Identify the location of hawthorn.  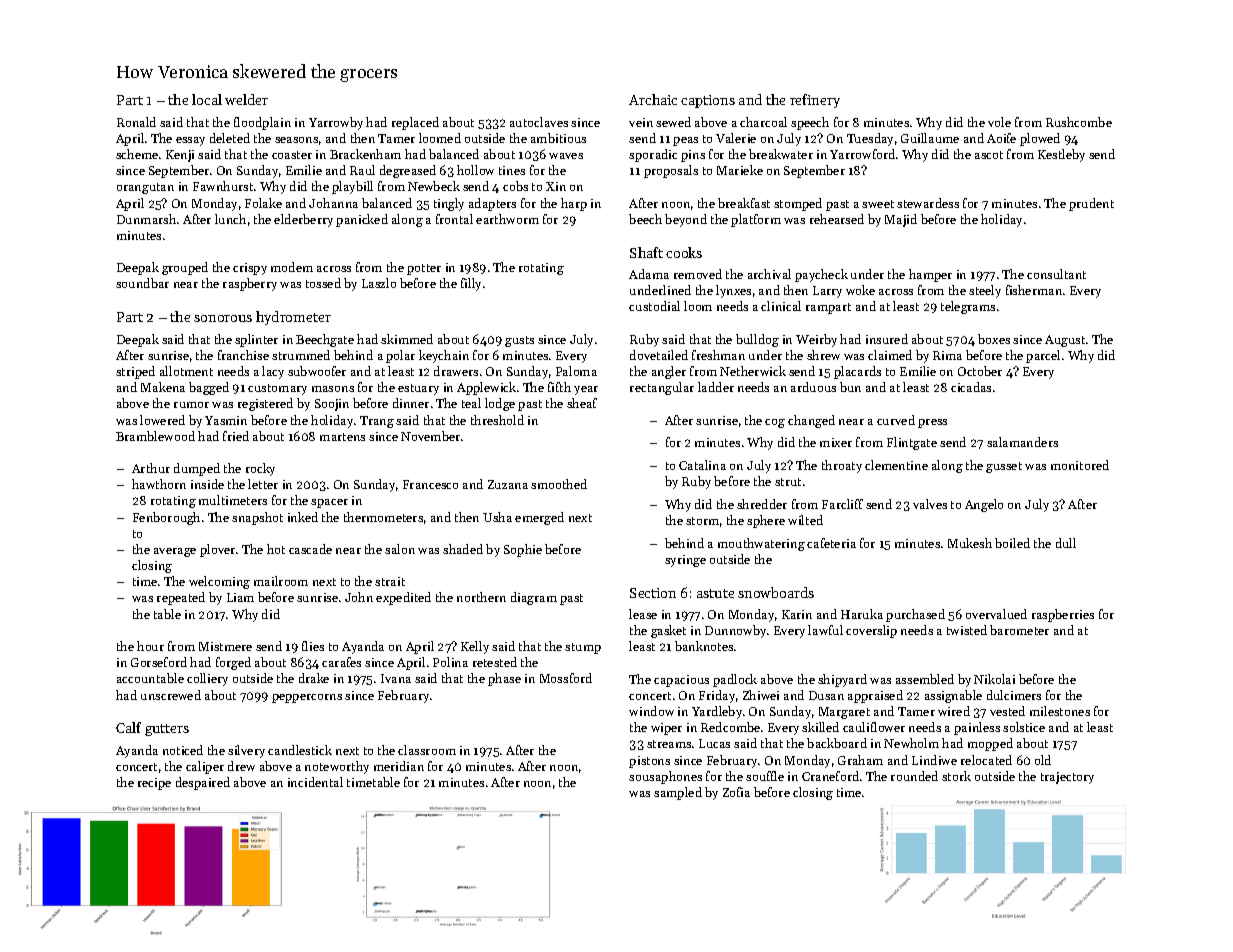
(159, 484).
